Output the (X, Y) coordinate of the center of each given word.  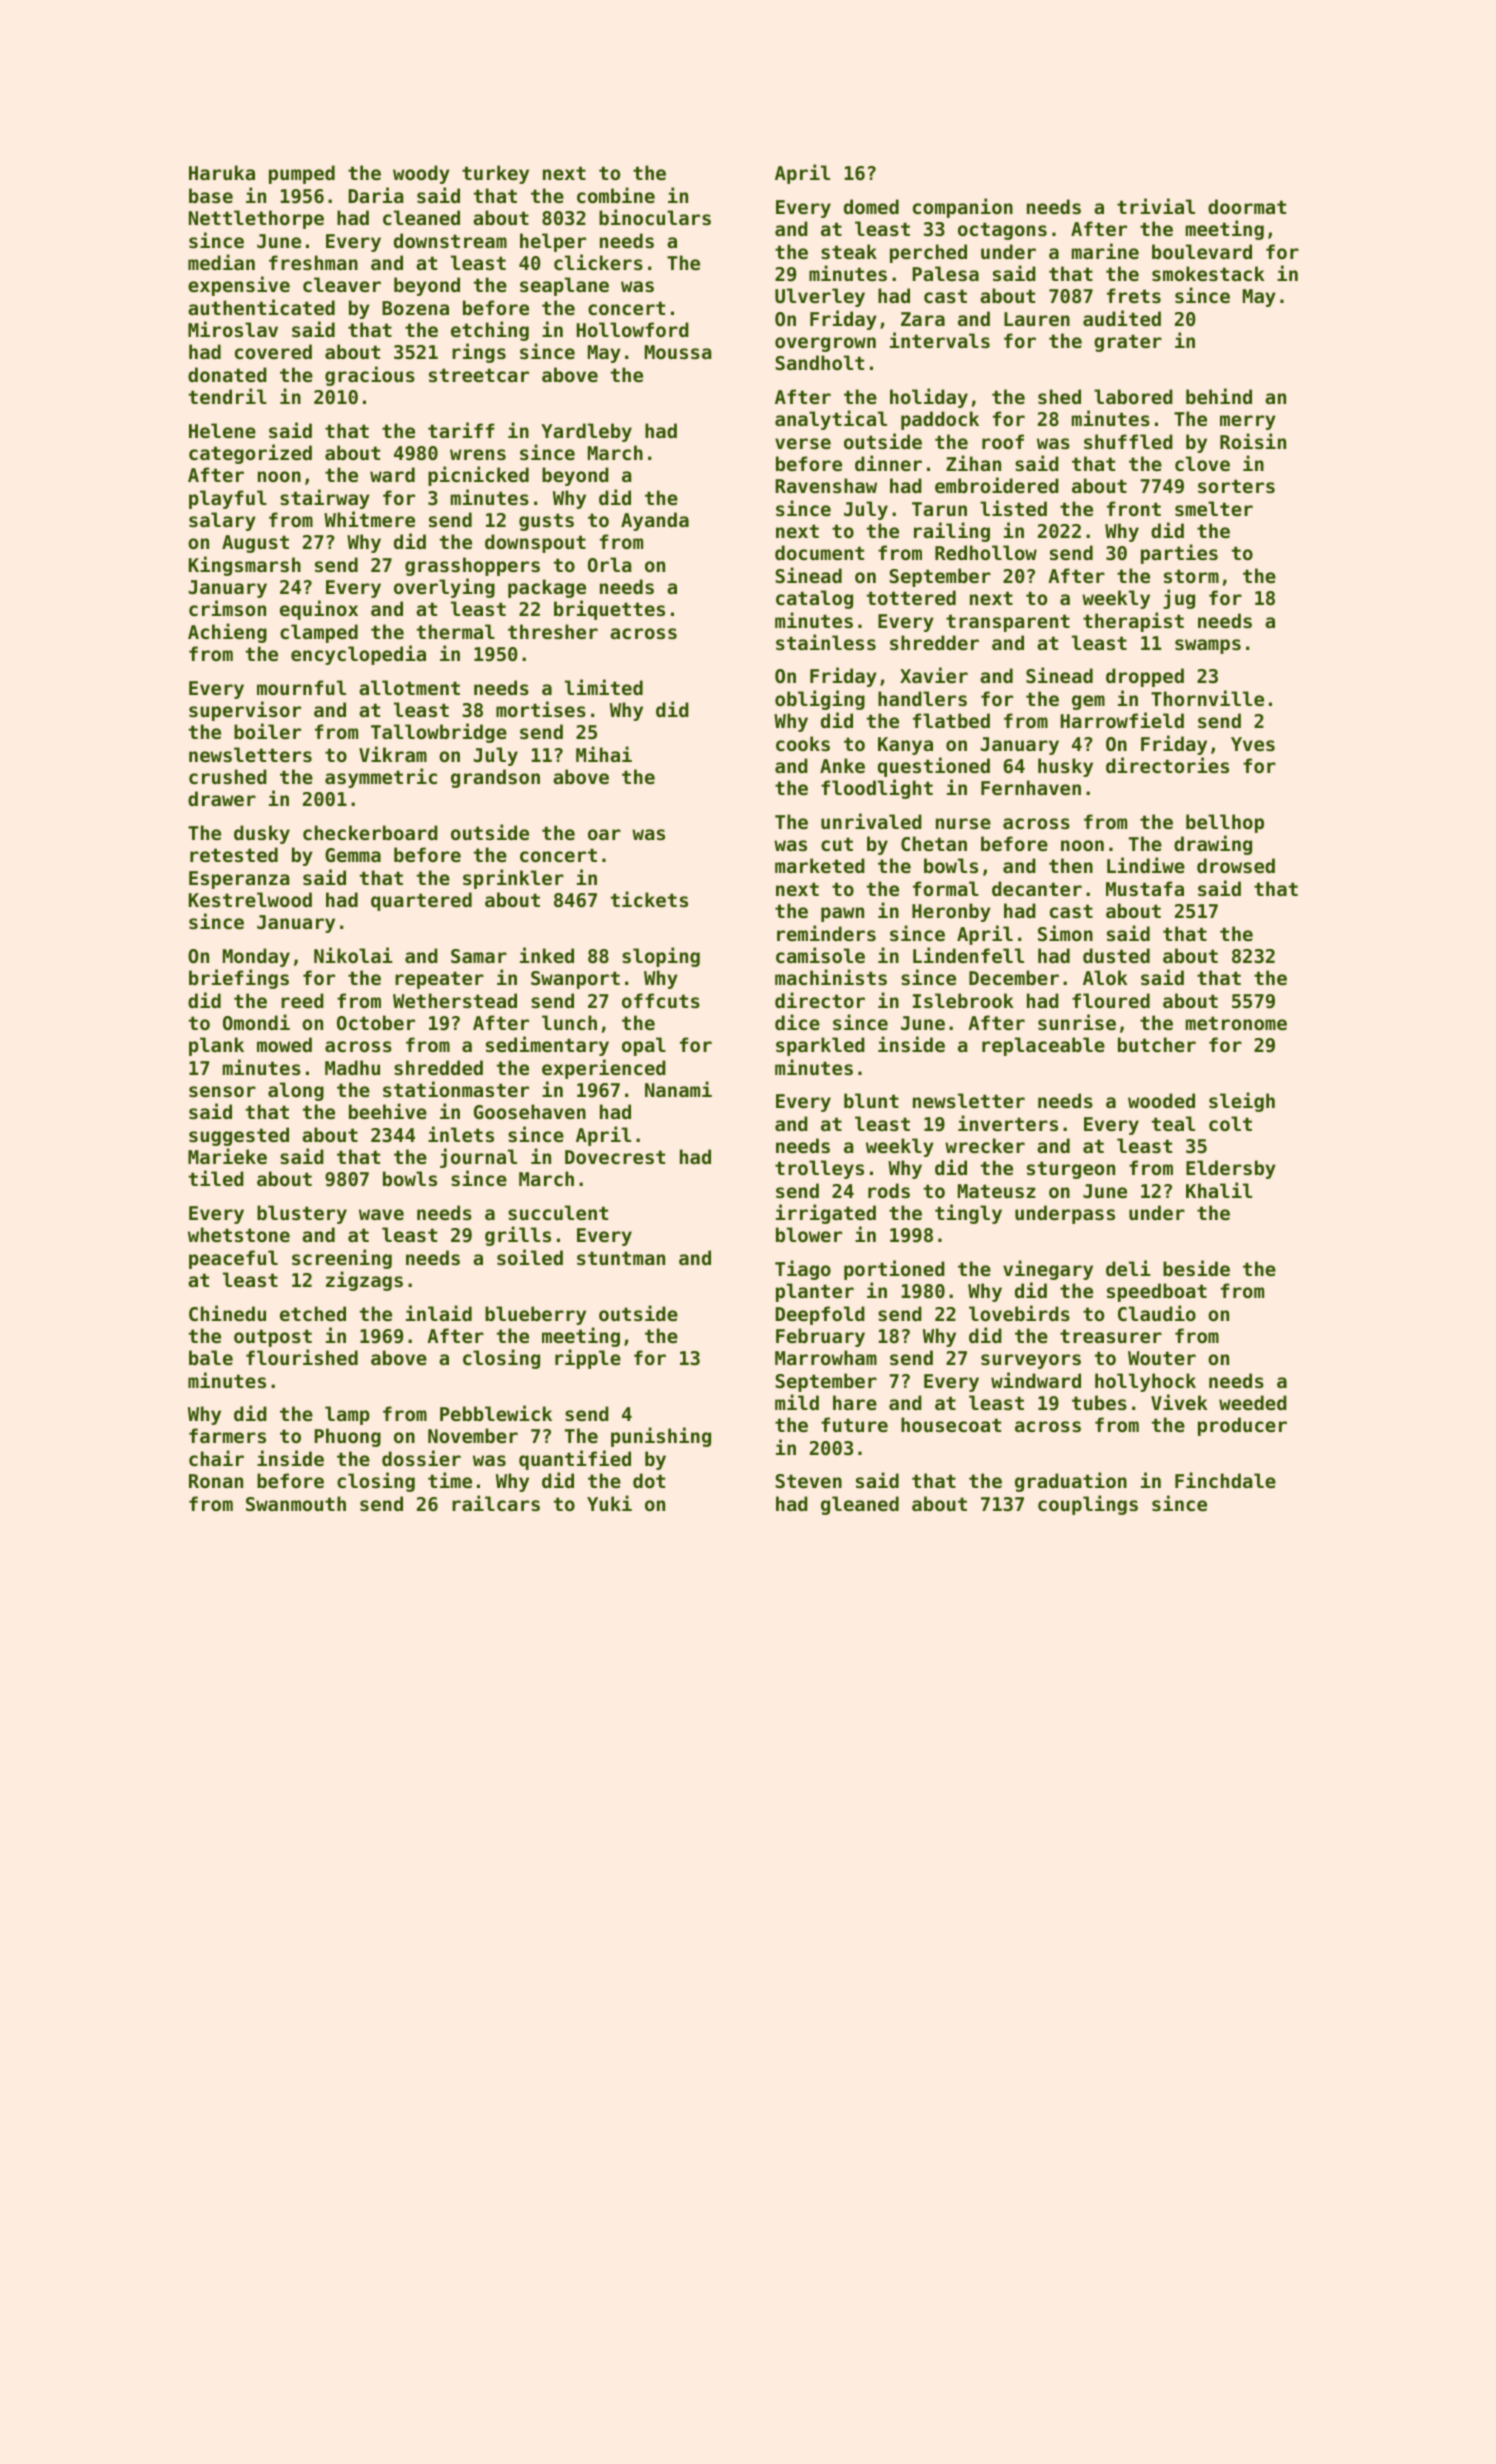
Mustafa (1145, 888)
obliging (820, 700)
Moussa (678, 352)
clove (1202, 463)
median (221, 262)
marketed (820, 865)
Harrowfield (1122, 720)
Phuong (347, 1437)
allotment (409, 687)
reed (302, 1000)
